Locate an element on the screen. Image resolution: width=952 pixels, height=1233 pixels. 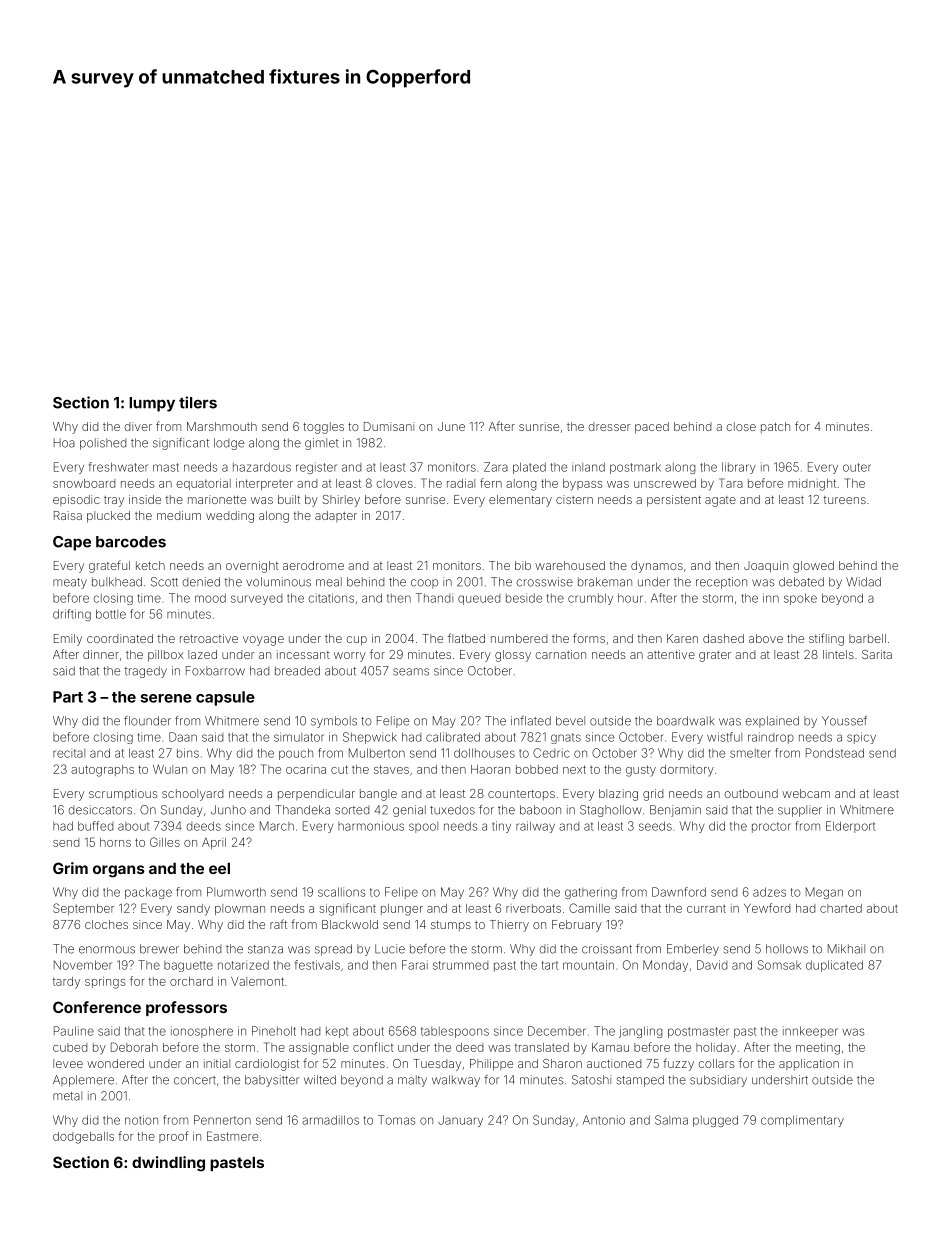
professors is located at coordinates (186, 1008).
